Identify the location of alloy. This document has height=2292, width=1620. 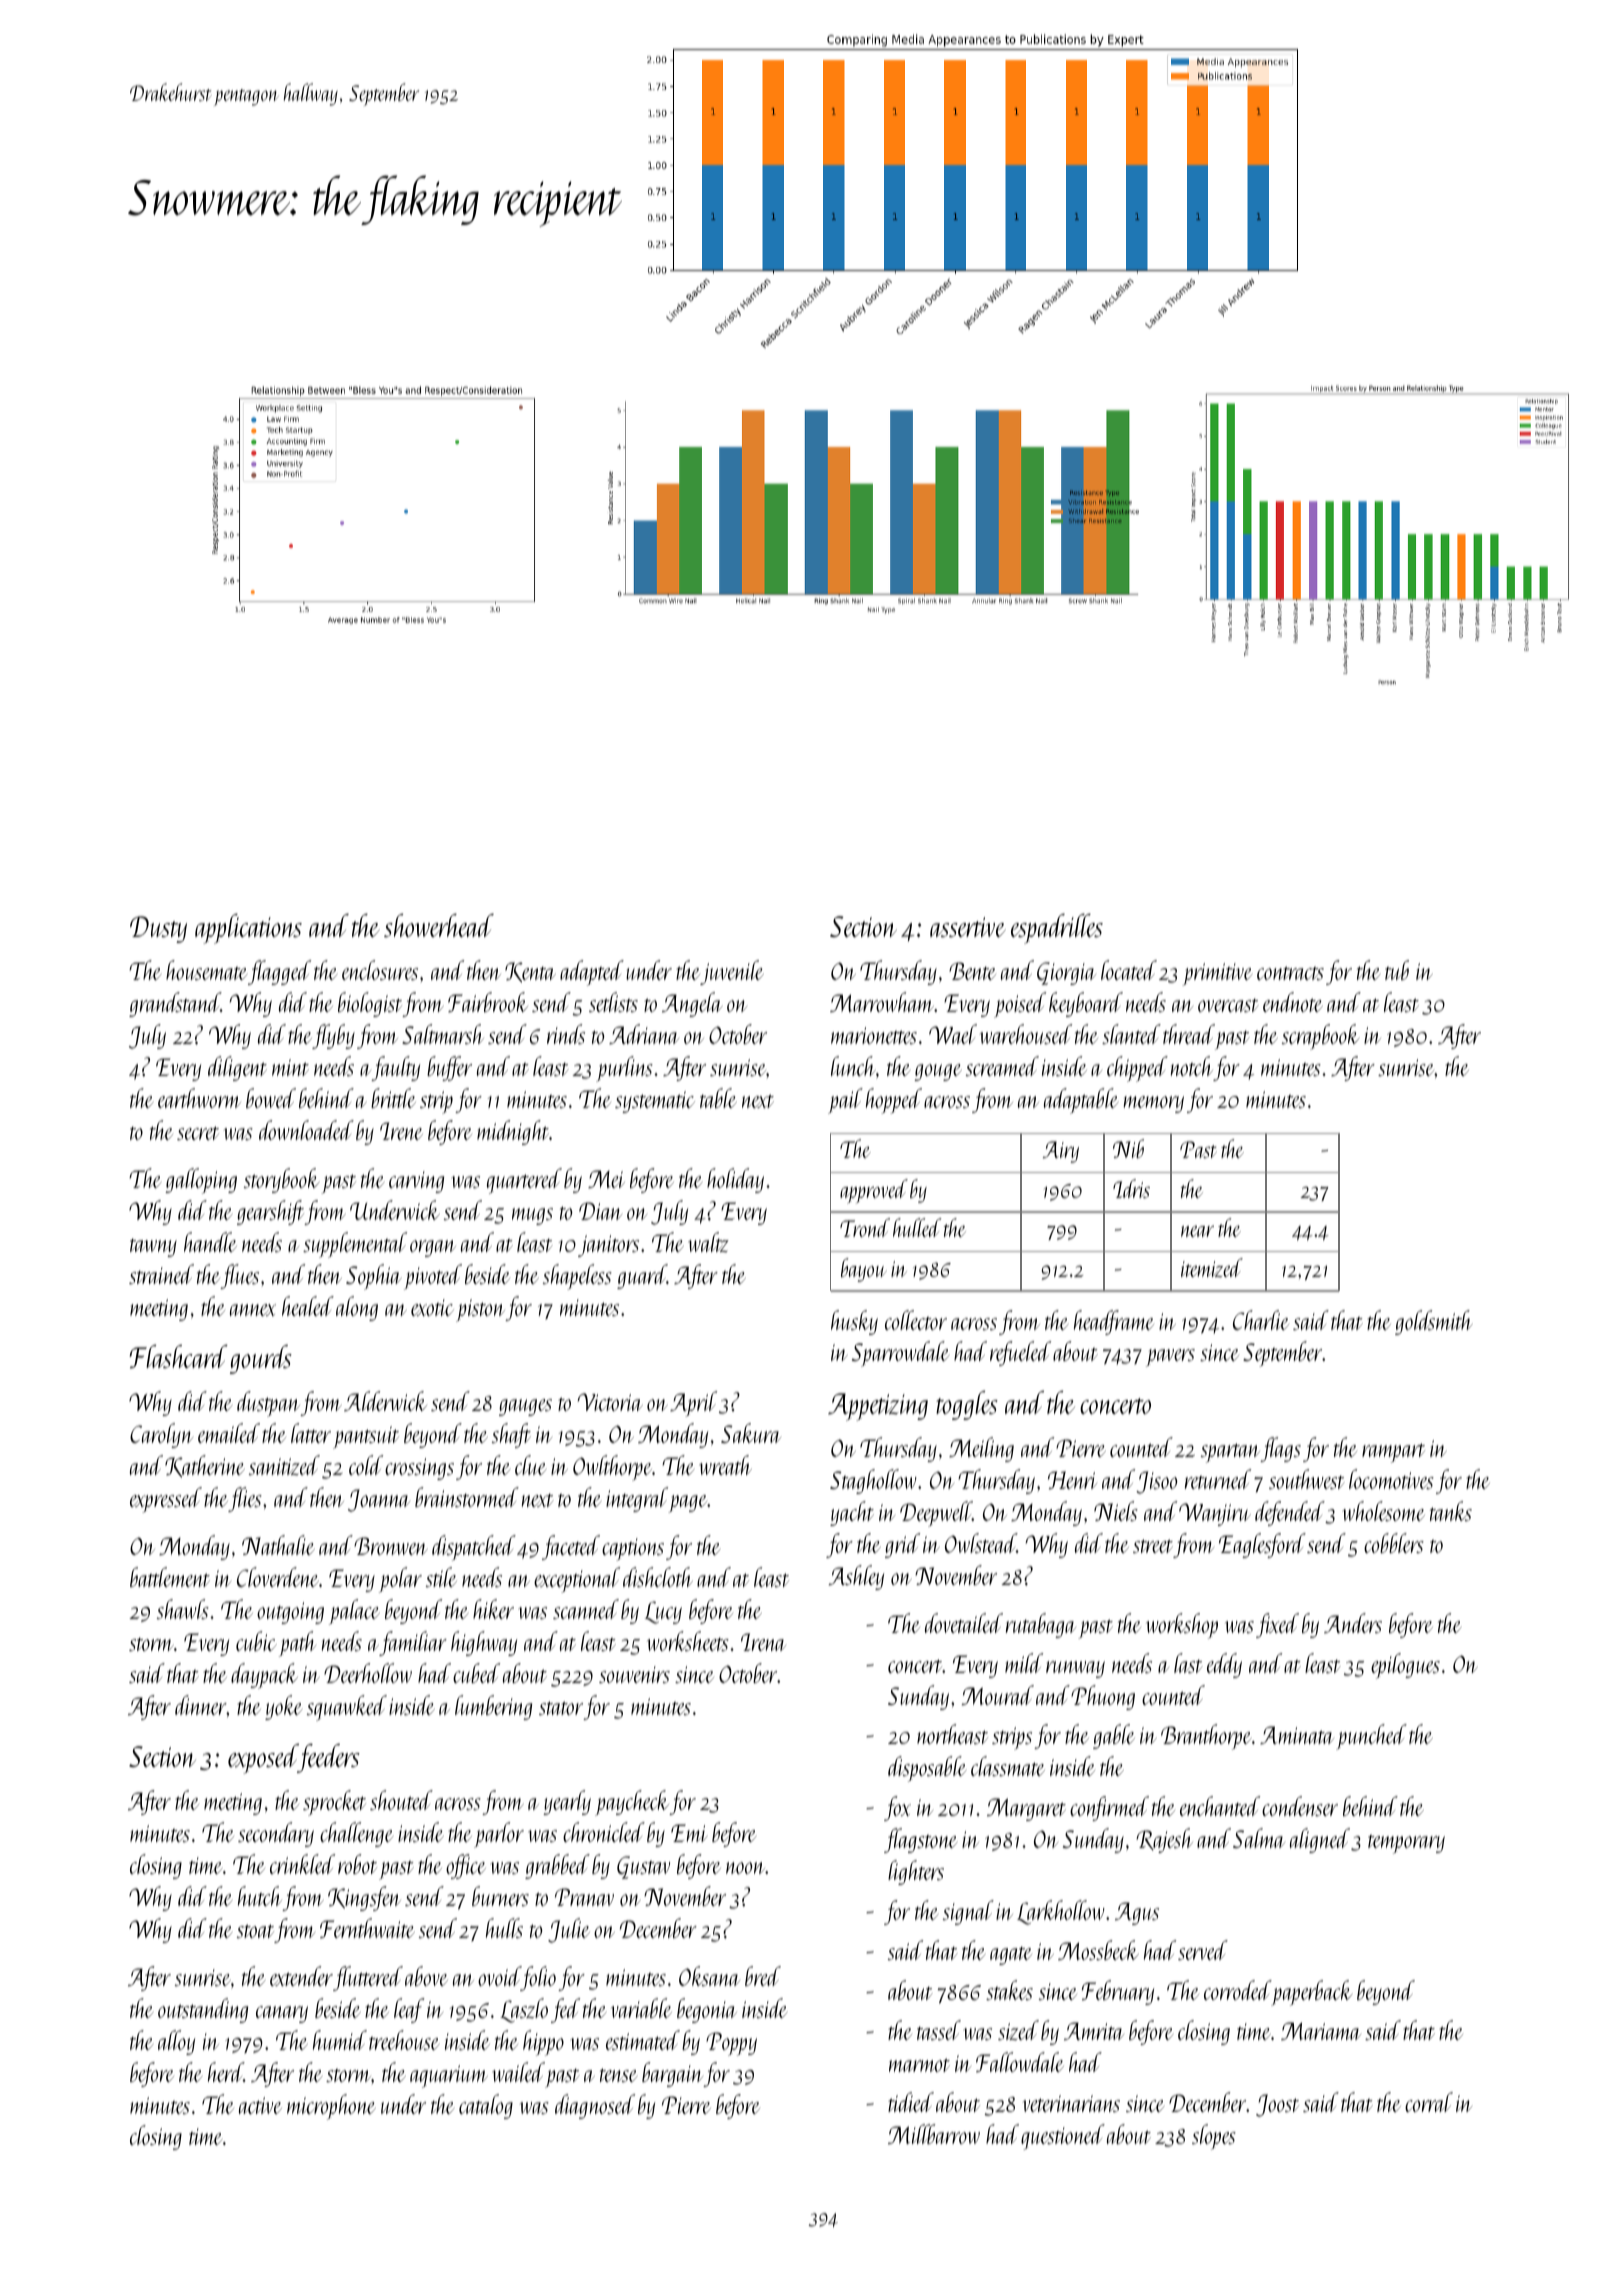
(176, 2042).
